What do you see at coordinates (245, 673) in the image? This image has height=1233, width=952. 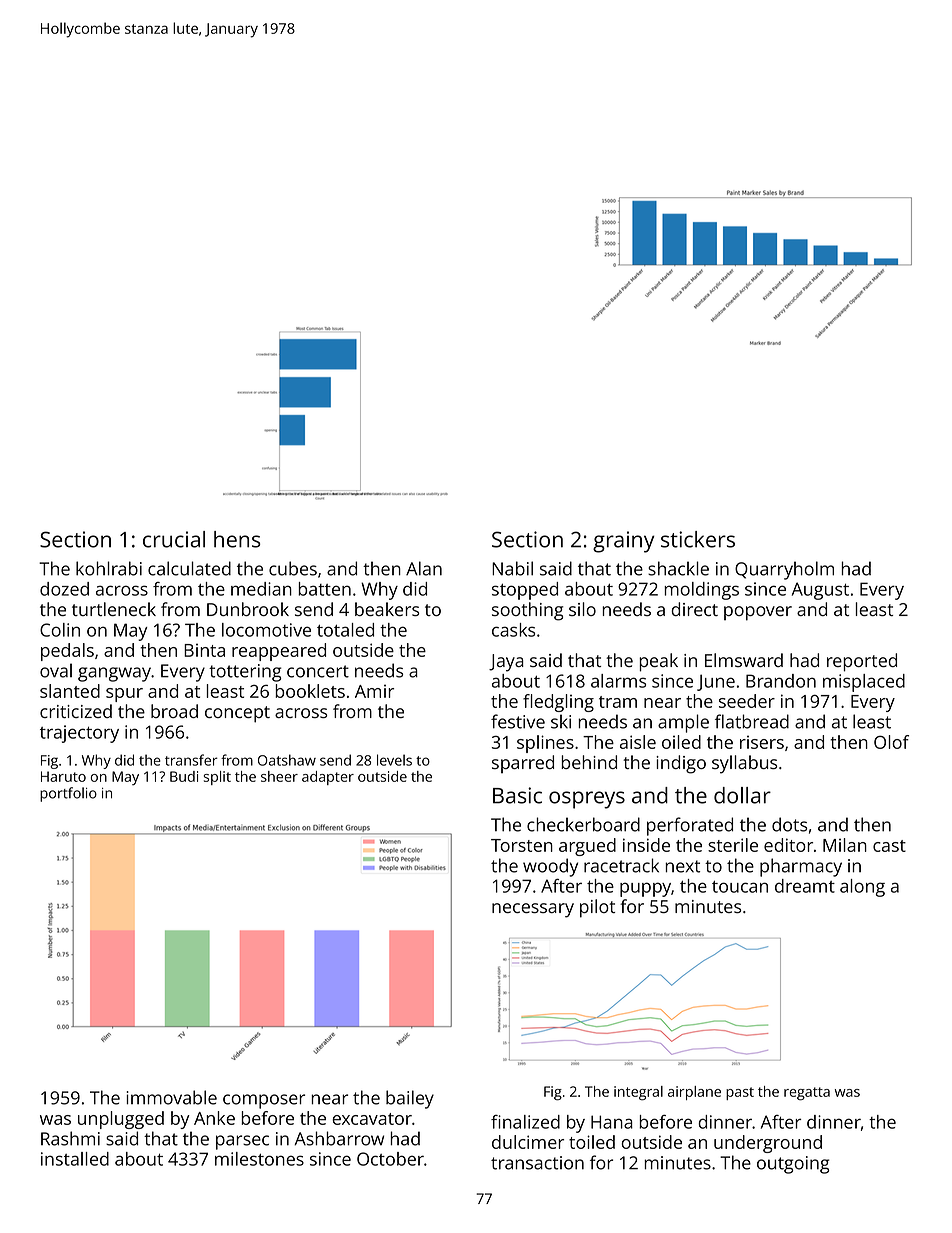 I see `tottering` at bounding box center [245, 673].
